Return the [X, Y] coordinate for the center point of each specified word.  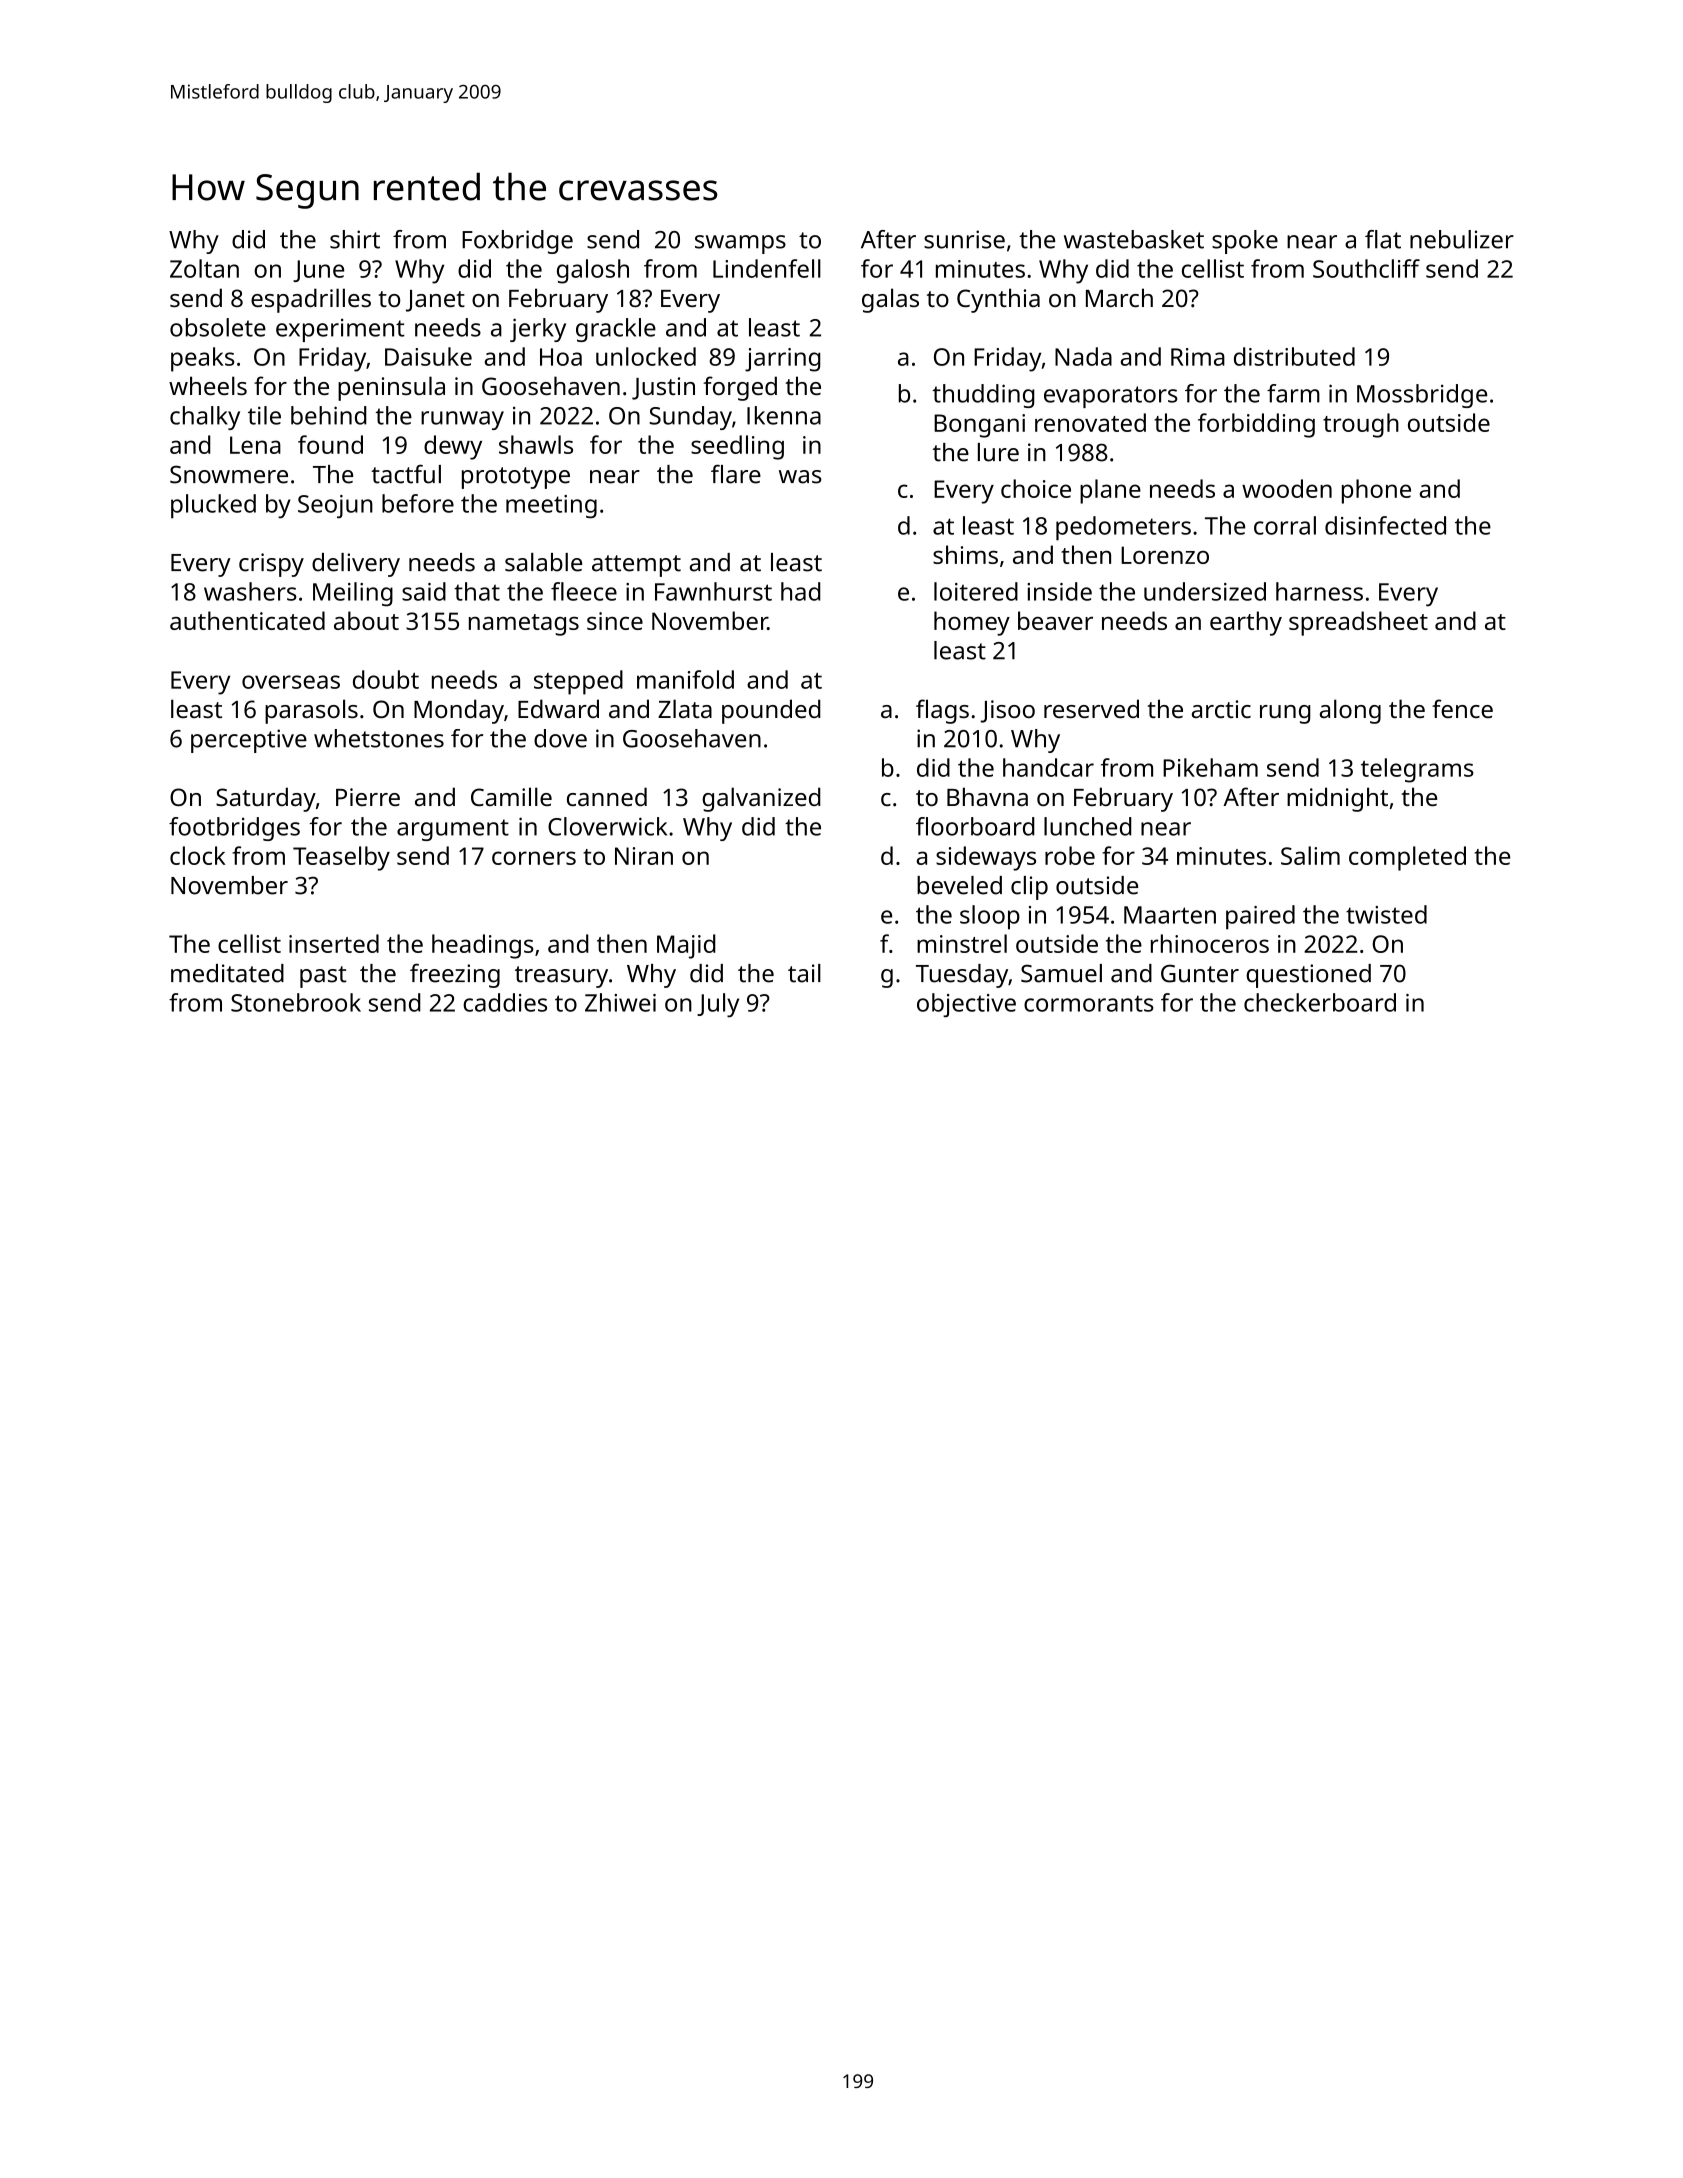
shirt [355, 239]
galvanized [761, 799]
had [801, 591]
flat [1383, 239]
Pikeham [1210, 767]
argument [453, 830]
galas [890, 300]
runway [462, 420]
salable [543, 562]
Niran [644, 856]
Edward [558, 708]
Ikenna [784, 415]
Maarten [1170, 915]
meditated [227, 973]
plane [1110, 491]
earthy [1246, 623]
